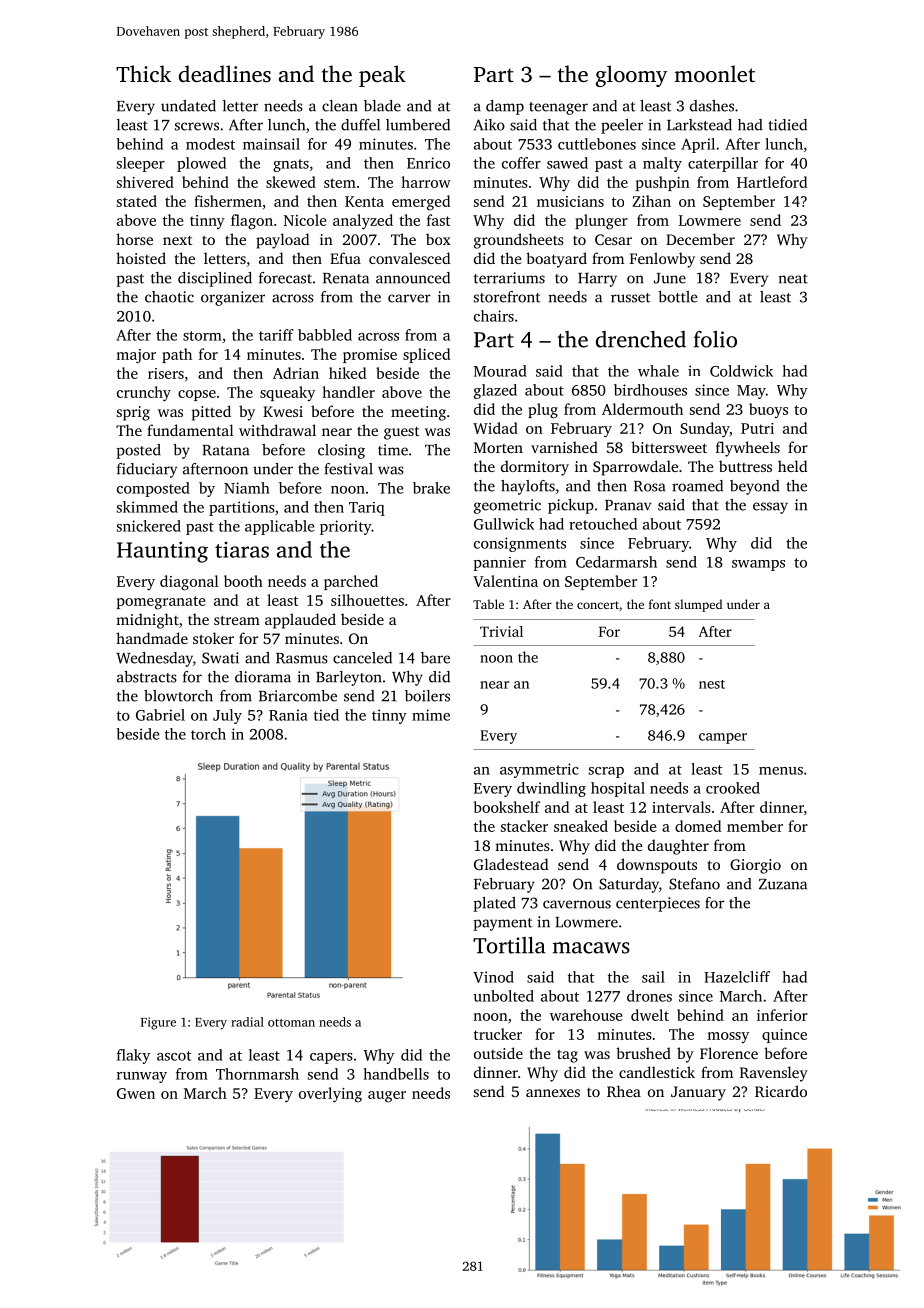 This image has height=1308, width=924. I want to click on canceled, so click(362, 658).
